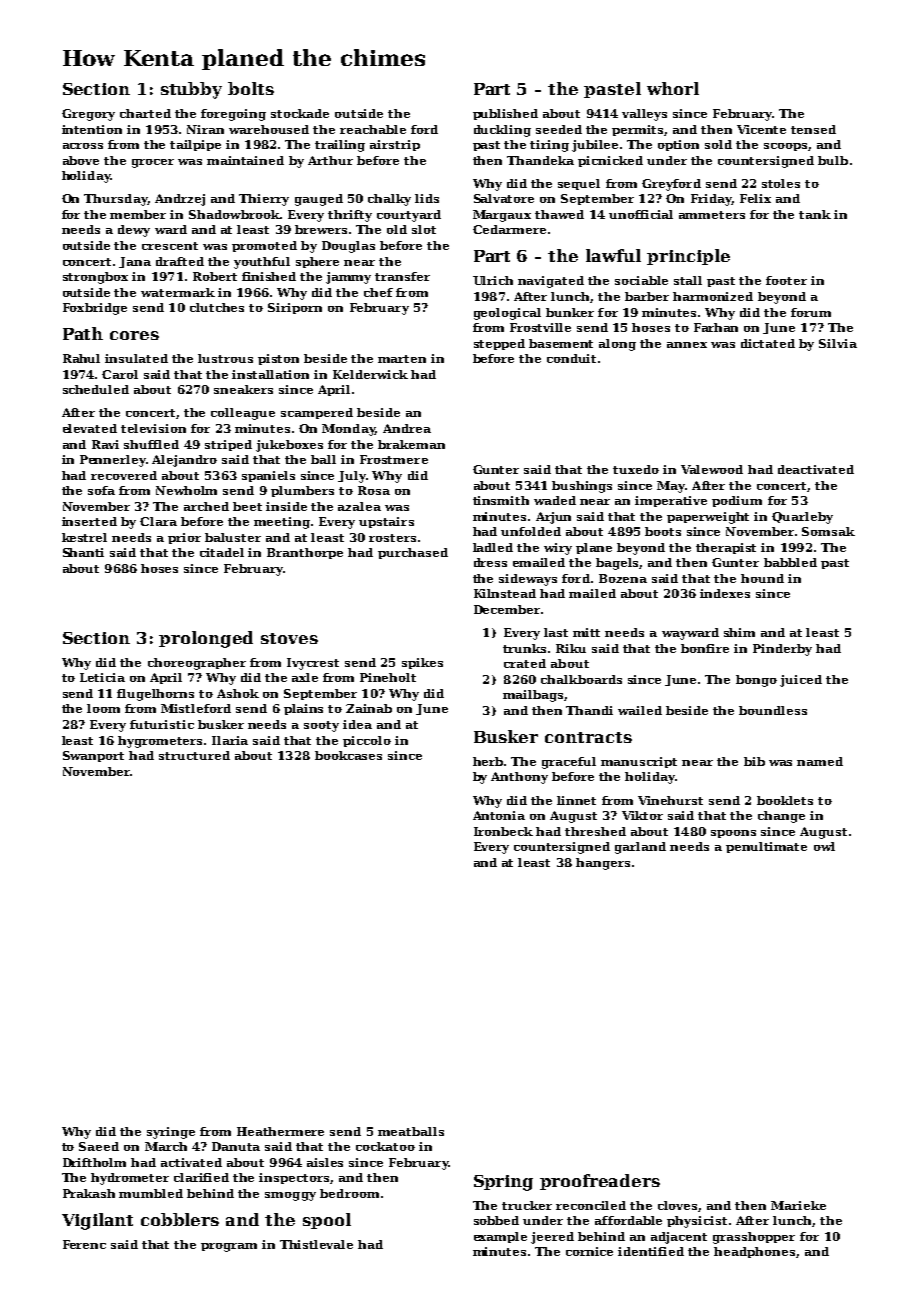 This document has height=1308, width=924. I want to click on charted, so click(145, 113).
